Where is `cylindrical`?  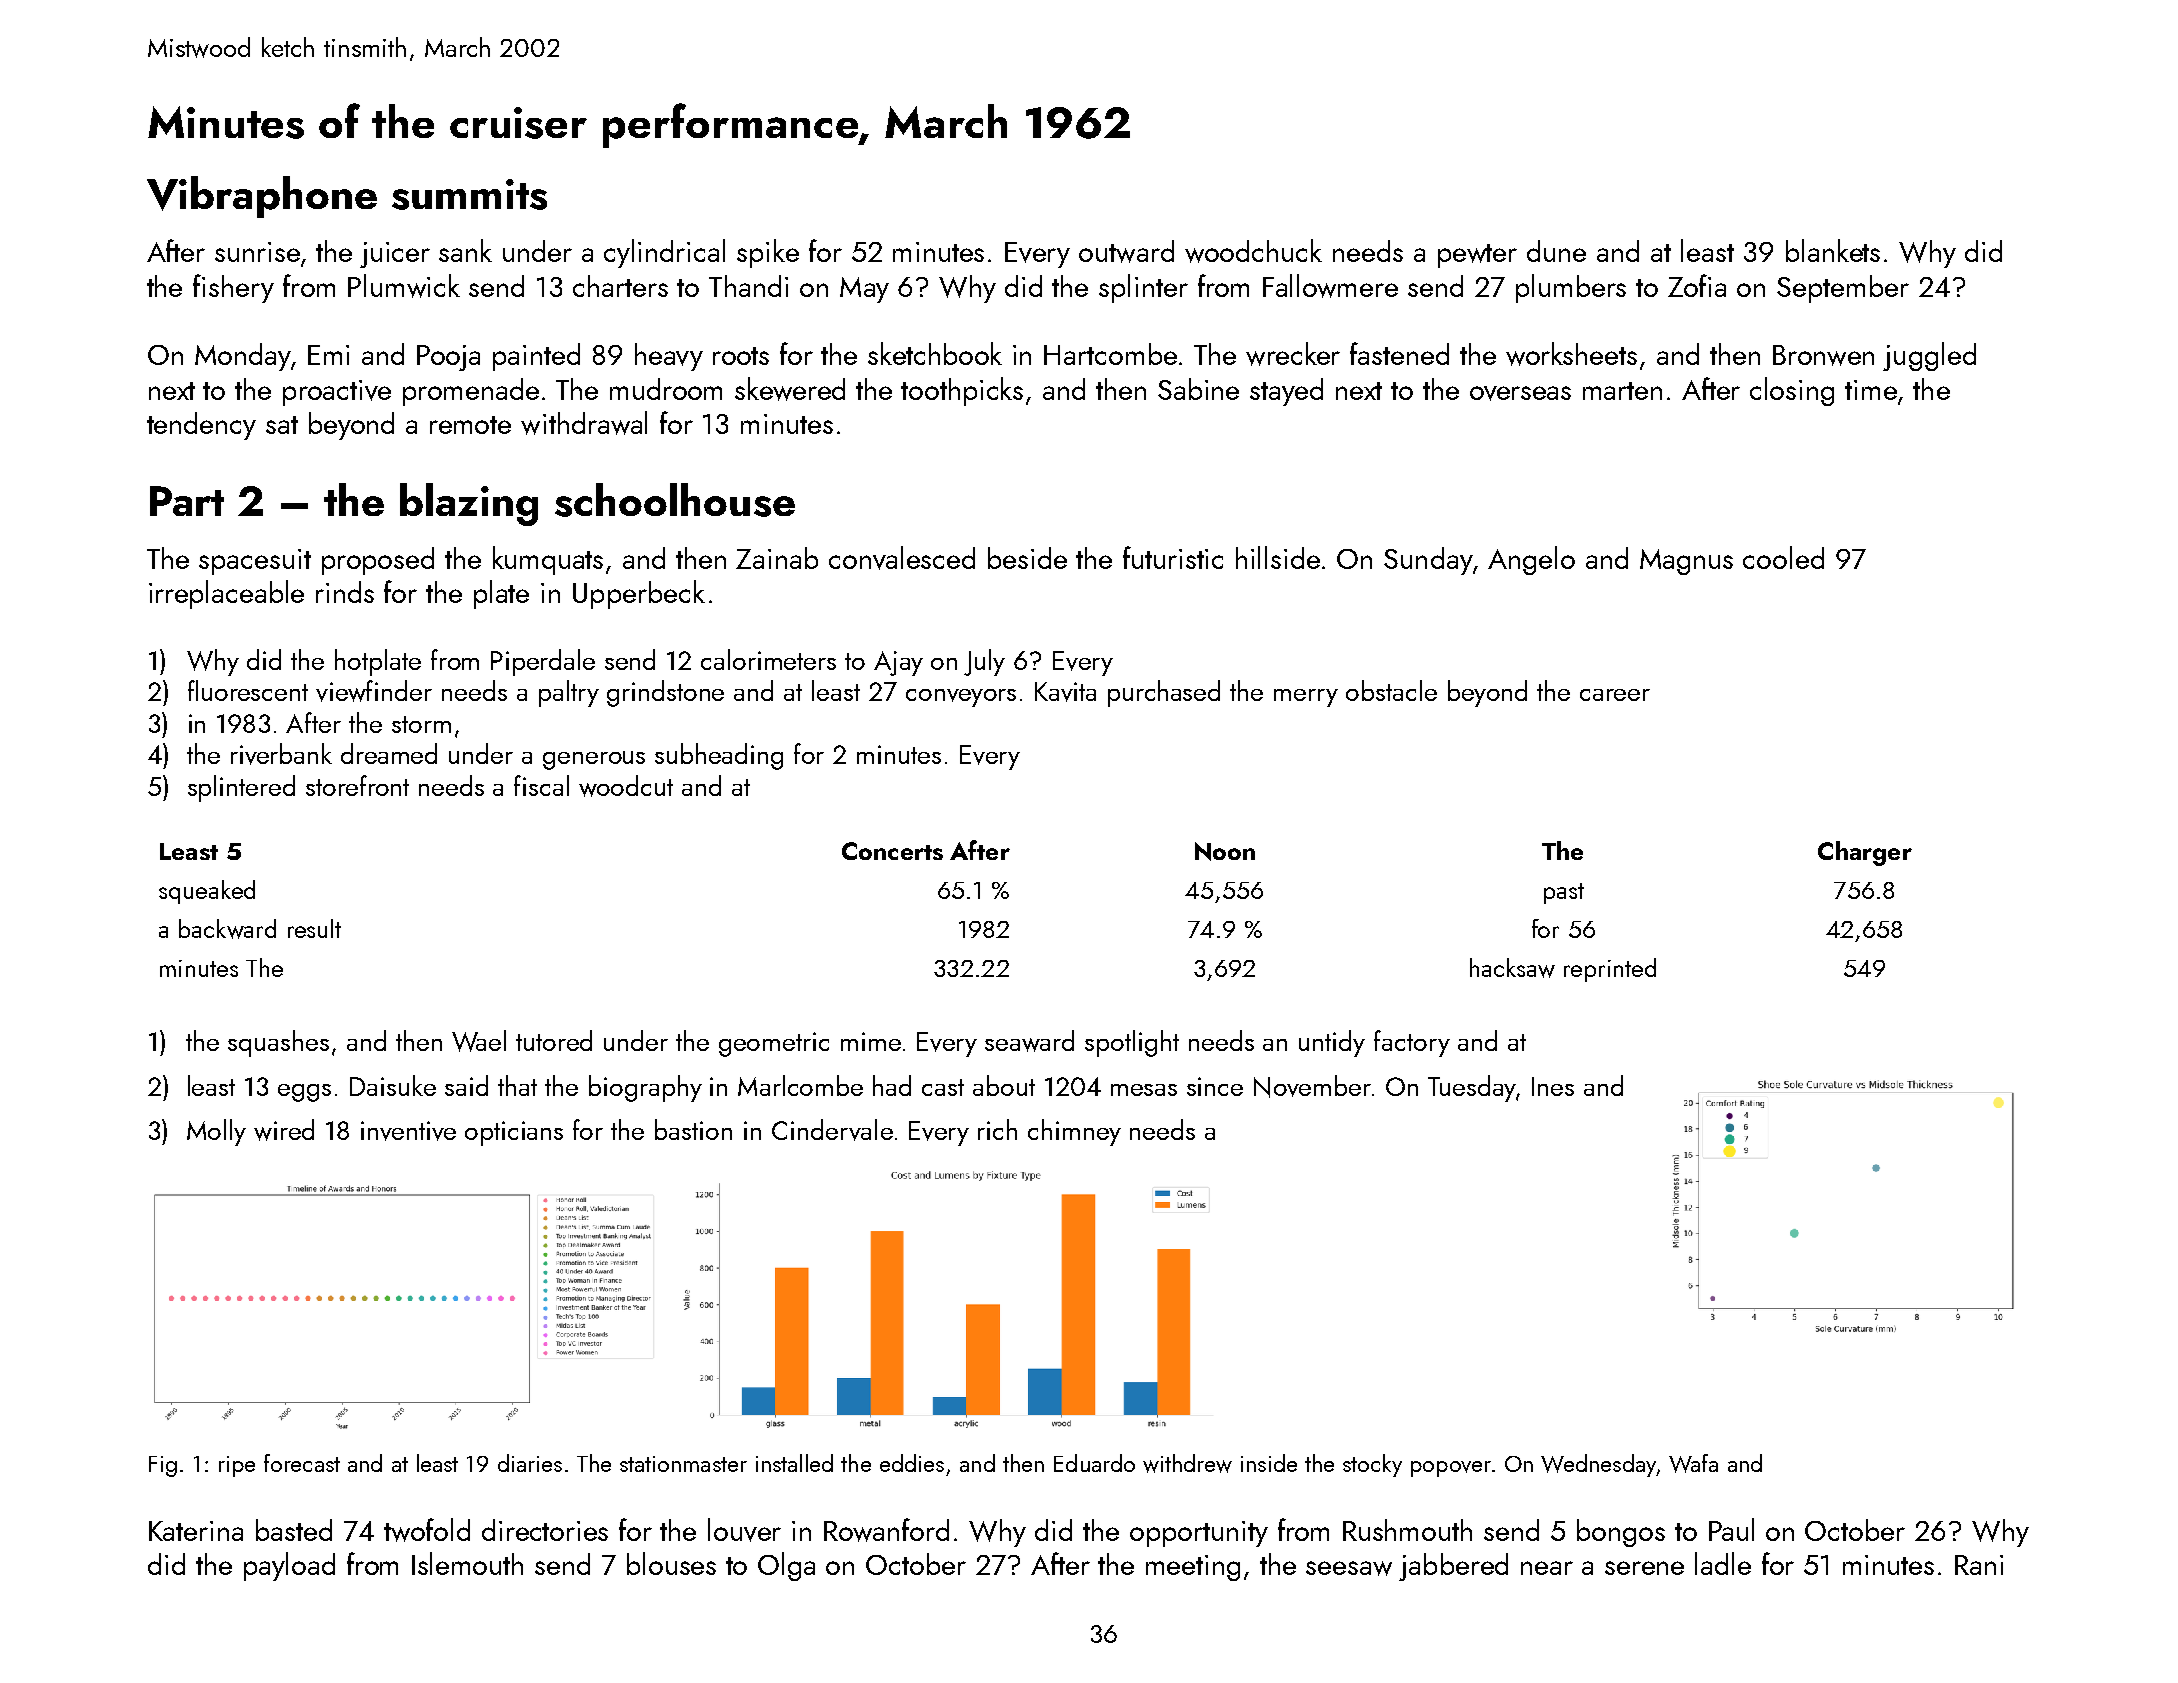
cylindrical is located at coordinates (664, 253).
